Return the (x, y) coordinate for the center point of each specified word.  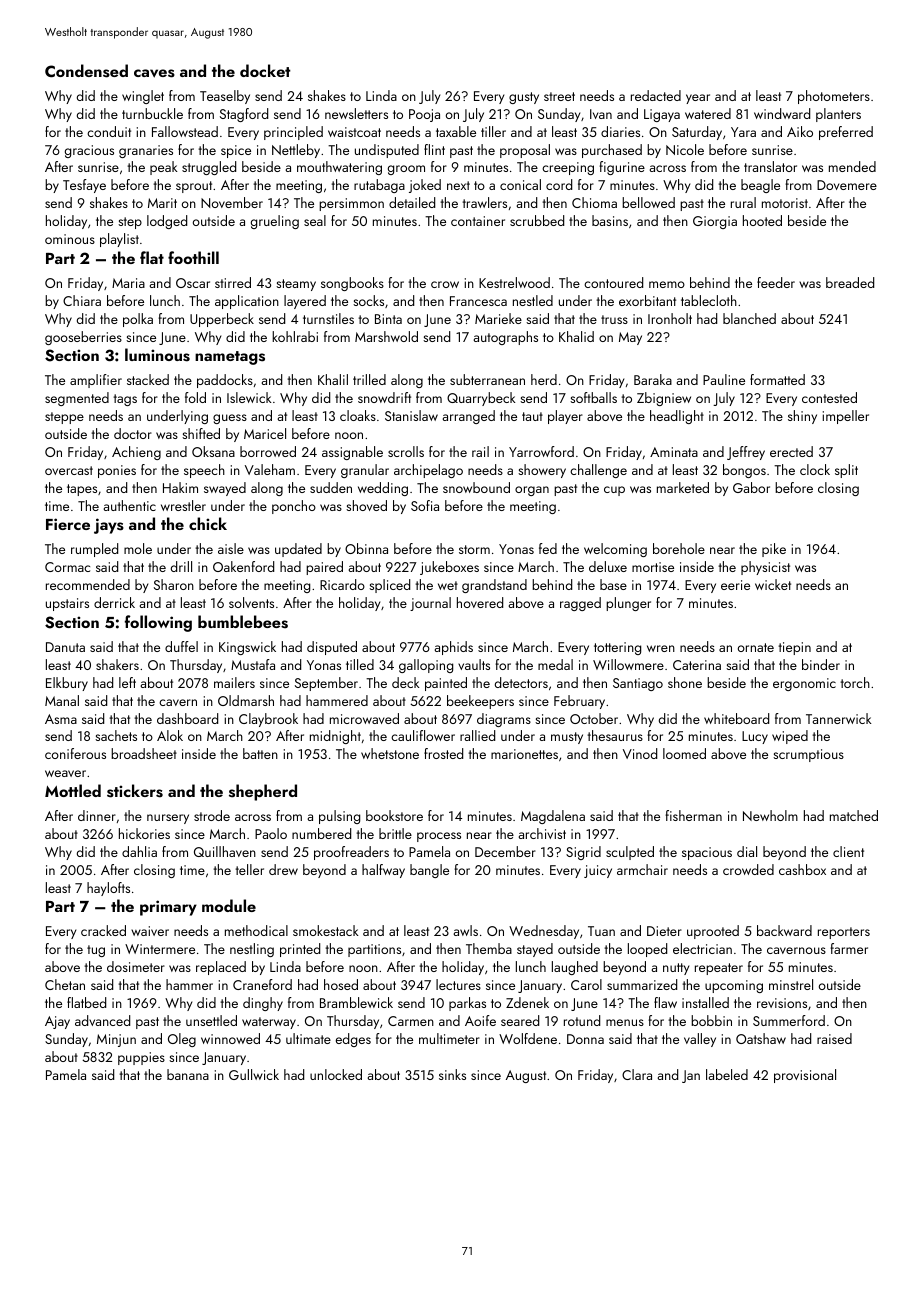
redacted (656, 95)
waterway (269, 1023)
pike (774, 550)
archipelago (428, 471)
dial (747, 851)
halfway (383, 871)
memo (667, 284)
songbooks (352, 284)
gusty (524, 98)
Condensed (86, 71)
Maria (128, 283)
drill (181, 566)
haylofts (108, 889)
